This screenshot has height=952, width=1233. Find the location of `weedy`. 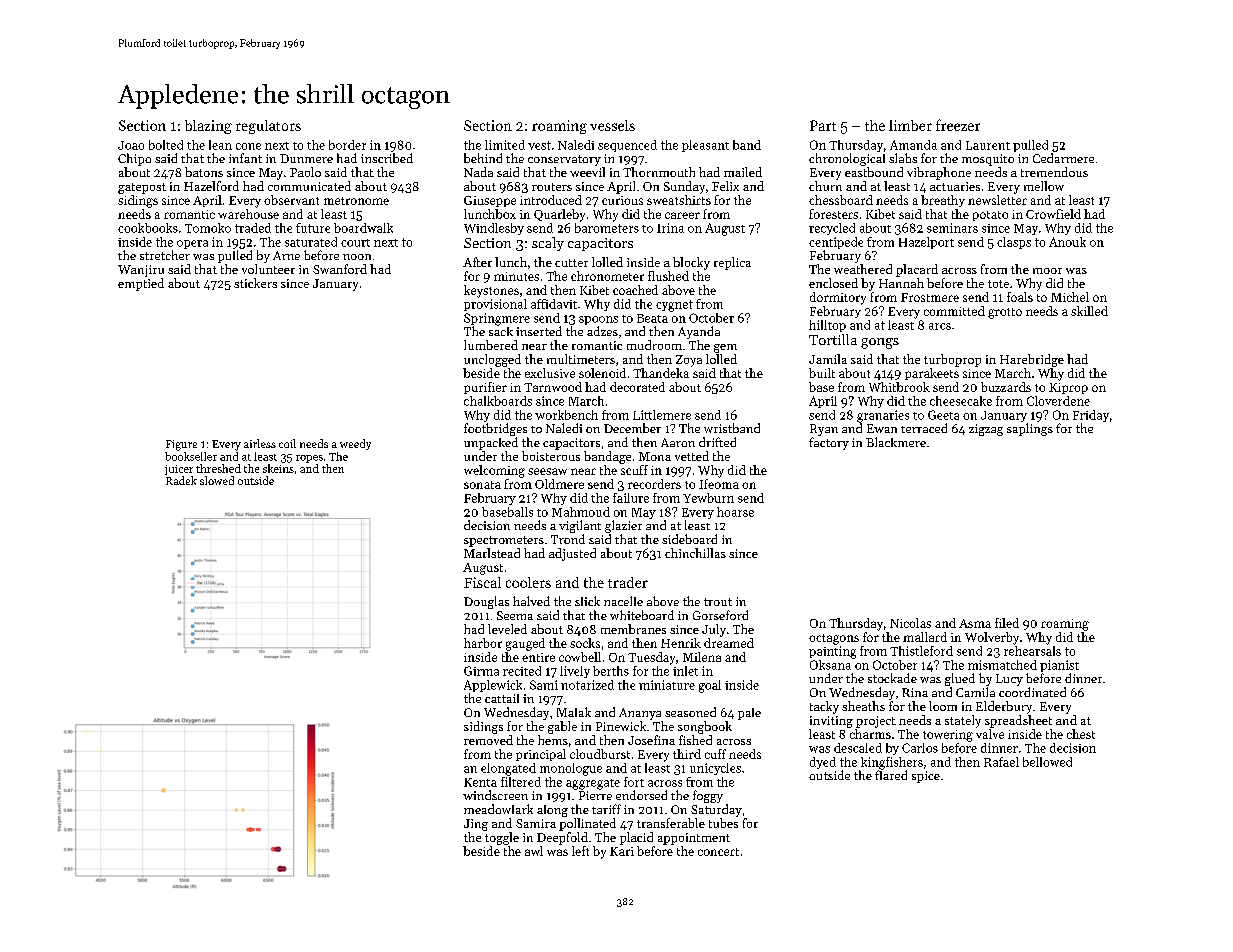

weedy is located at coordinates (355, 444).
